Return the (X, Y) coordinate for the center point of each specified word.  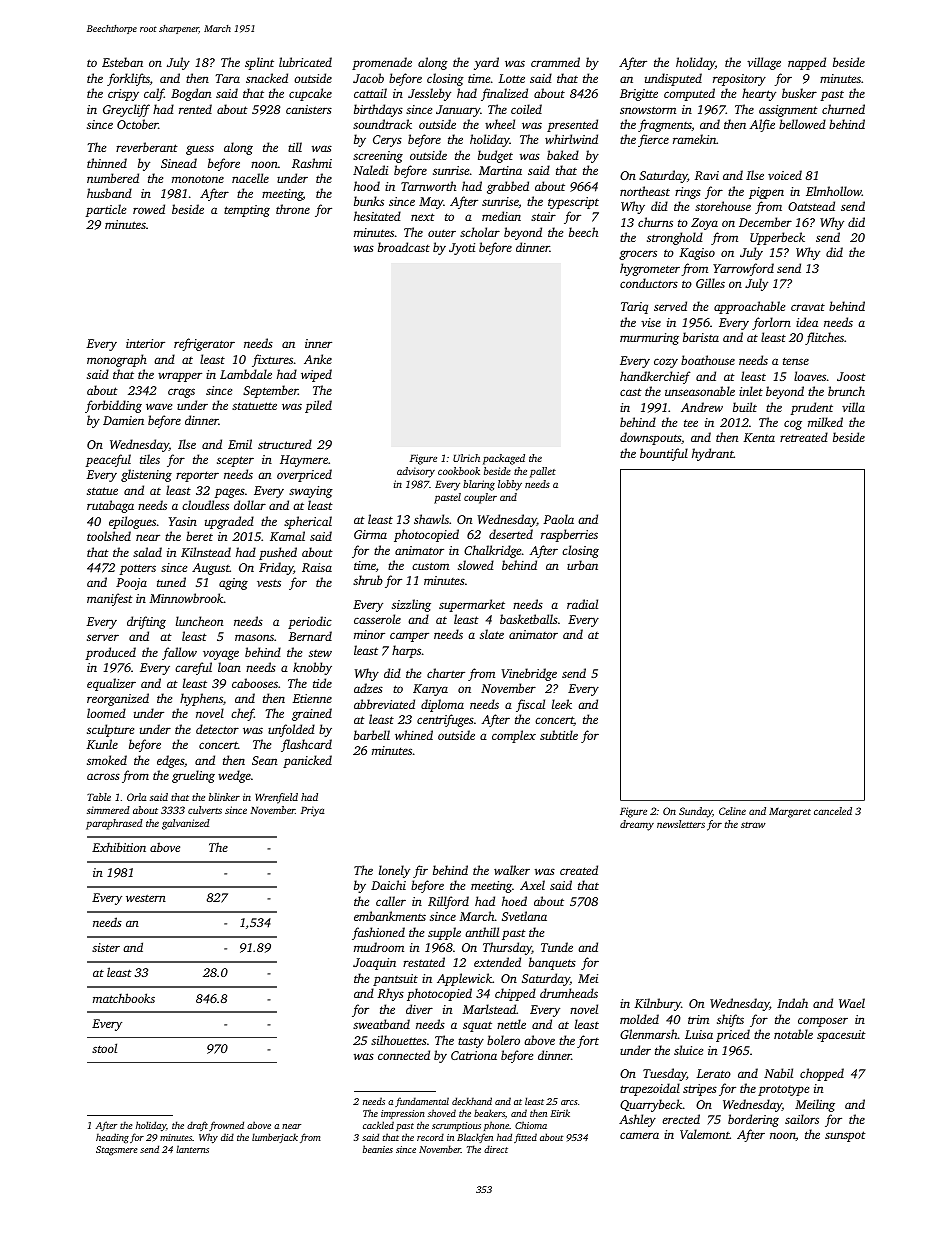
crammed (555, 62)
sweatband (381, 1024)
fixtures (272, 360)
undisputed (673, 79)
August (211, 569)
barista (701, 337)
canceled (833, 811)
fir (420, 871)
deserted (511, 534)
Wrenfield (276, 798)
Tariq (634, 308)
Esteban (122, 62)
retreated (804, 437)
